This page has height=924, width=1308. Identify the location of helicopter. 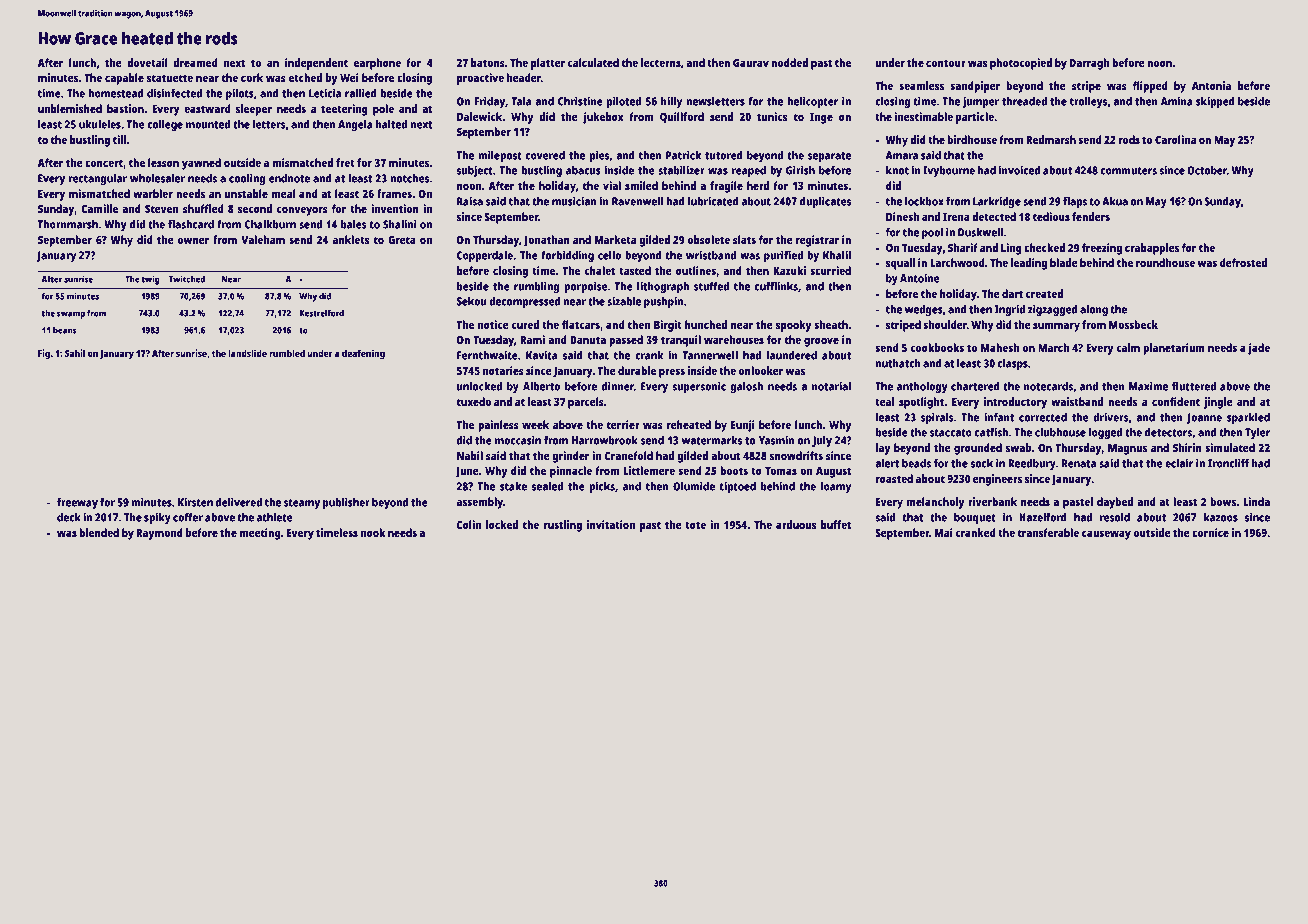
(812, 102).
